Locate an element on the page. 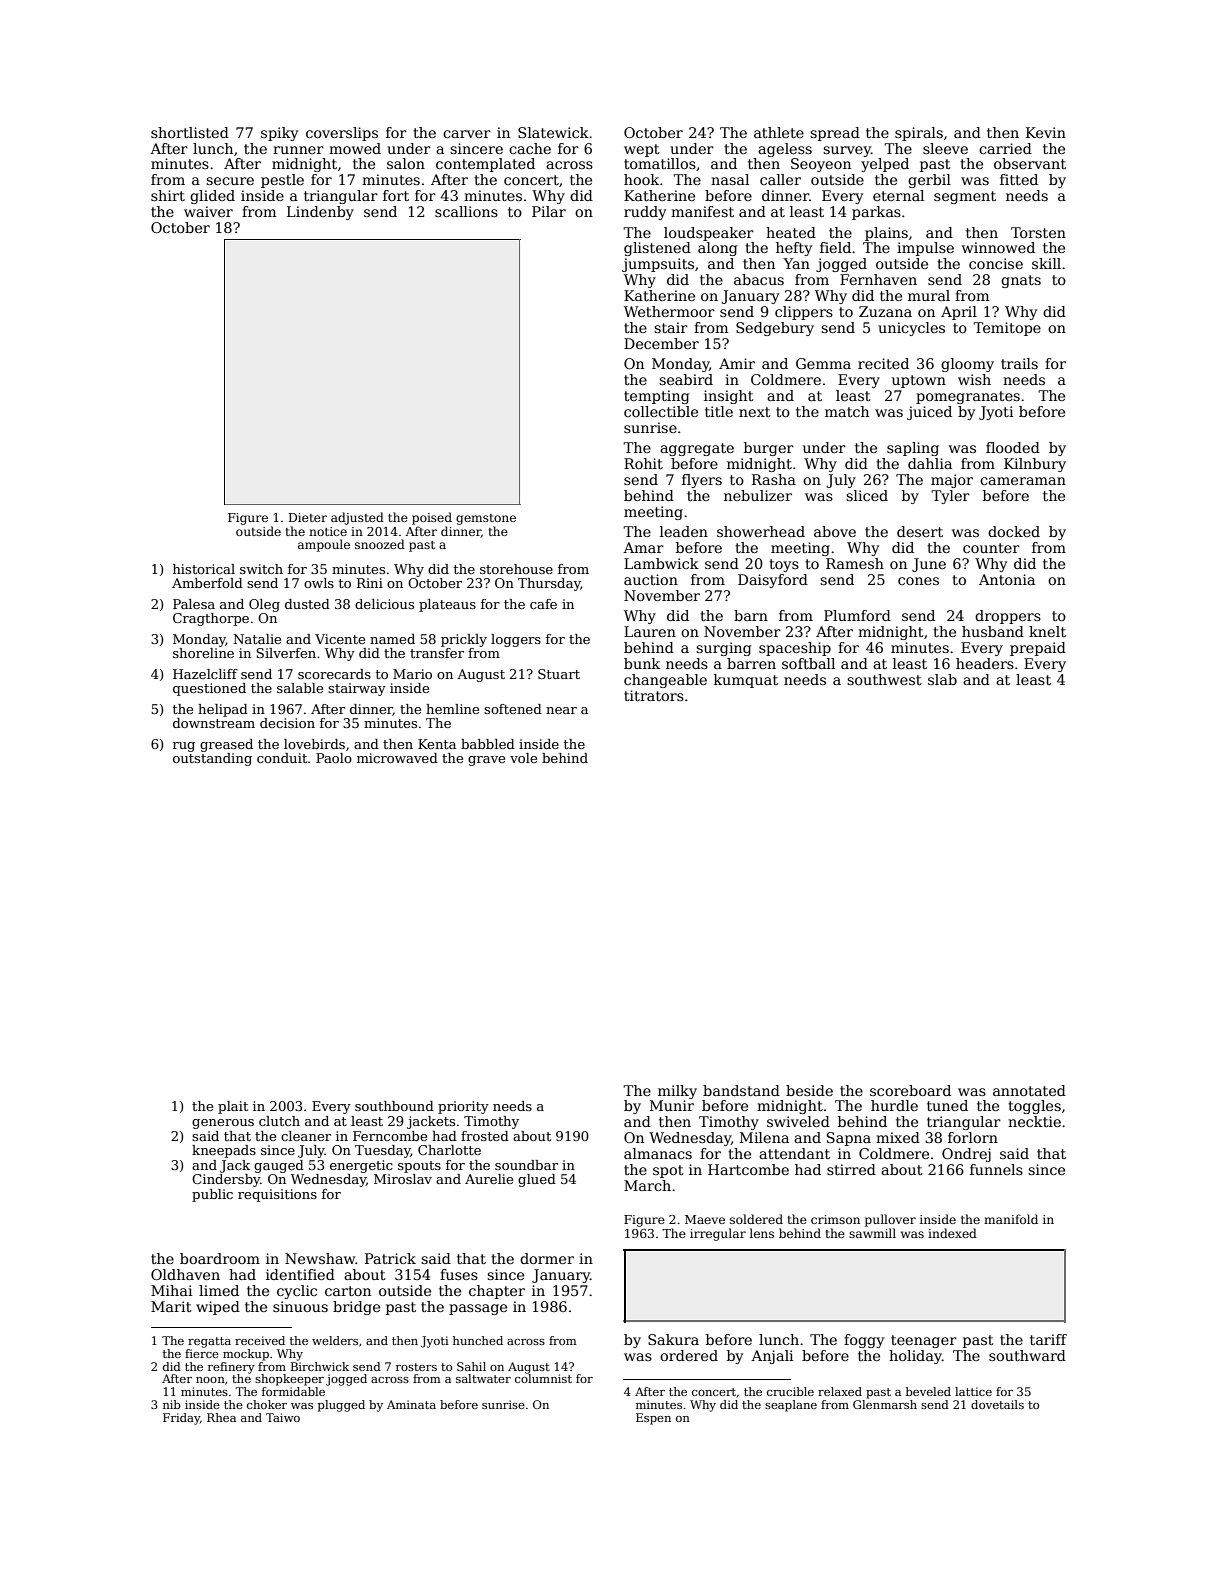 This page has width=1217, height=1575. Friday is located at coordinates (181, 1419).
